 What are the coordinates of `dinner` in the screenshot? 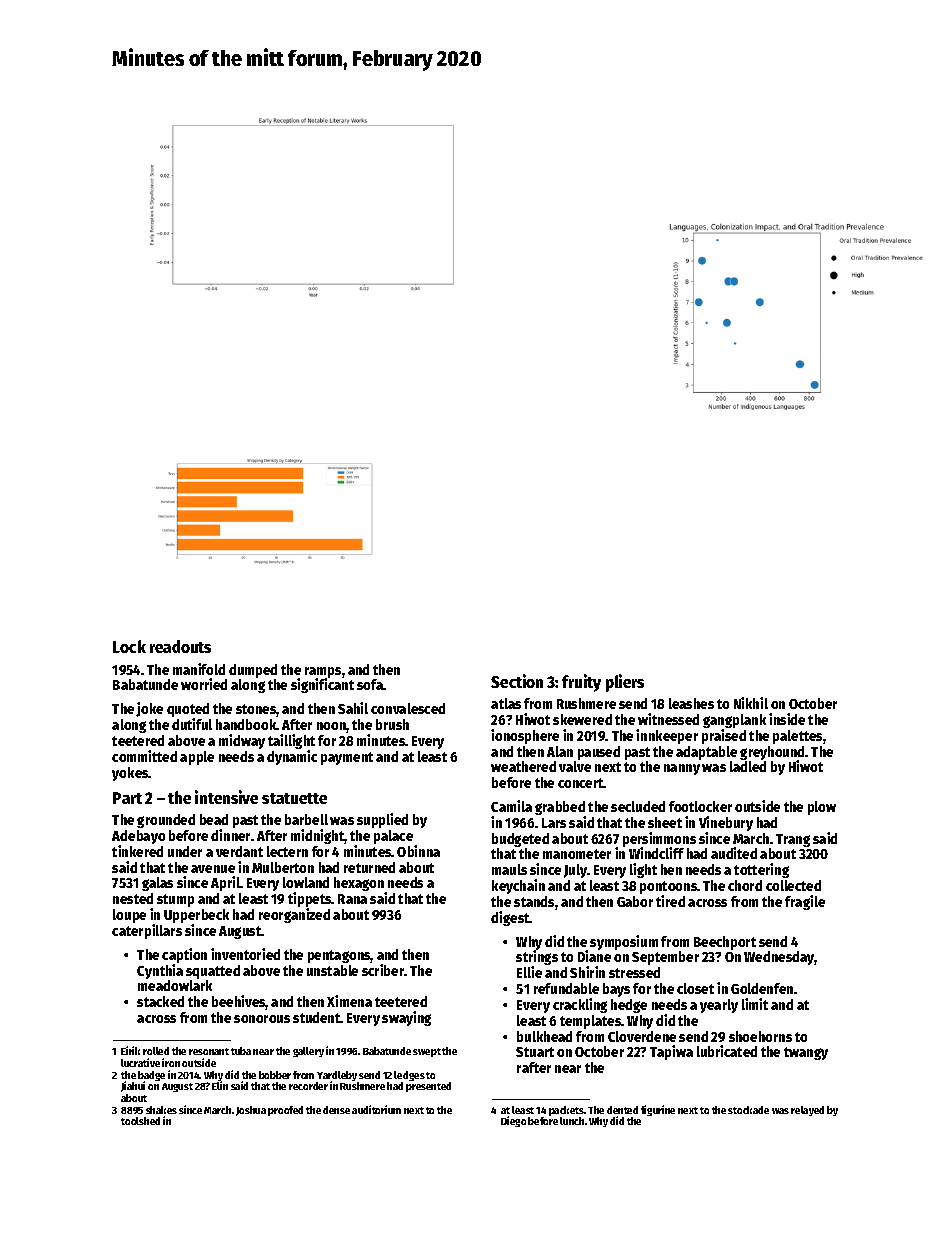 It's located at (230, 835).
